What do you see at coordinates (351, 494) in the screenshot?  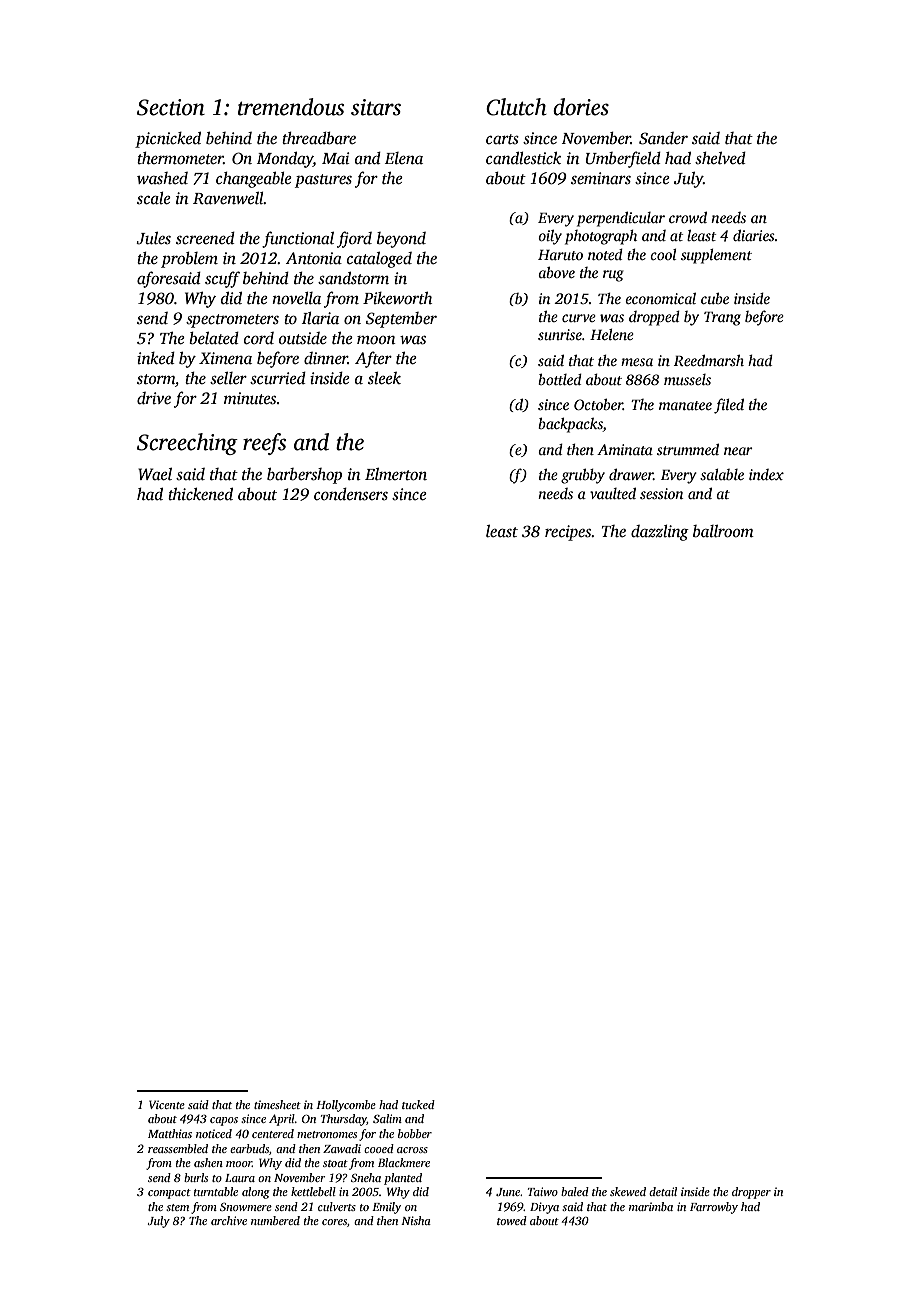 I see `condensers` at bounding box center [351, 494].
